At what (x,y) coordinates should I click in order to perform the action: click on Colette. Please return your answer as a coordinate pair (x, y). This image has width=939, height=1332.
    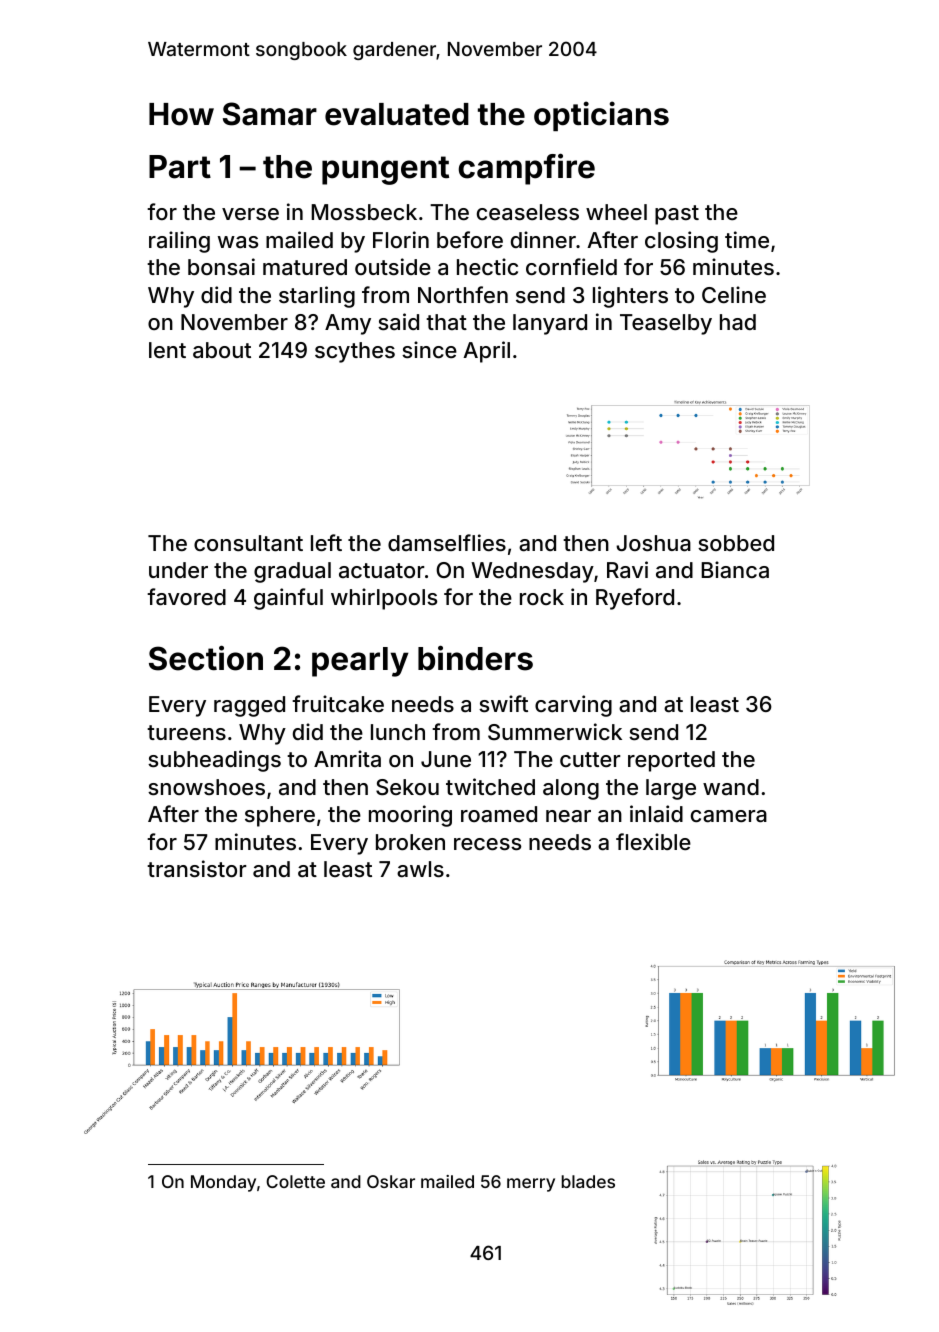
    Looking at the image, I should click on (295, 1181).
